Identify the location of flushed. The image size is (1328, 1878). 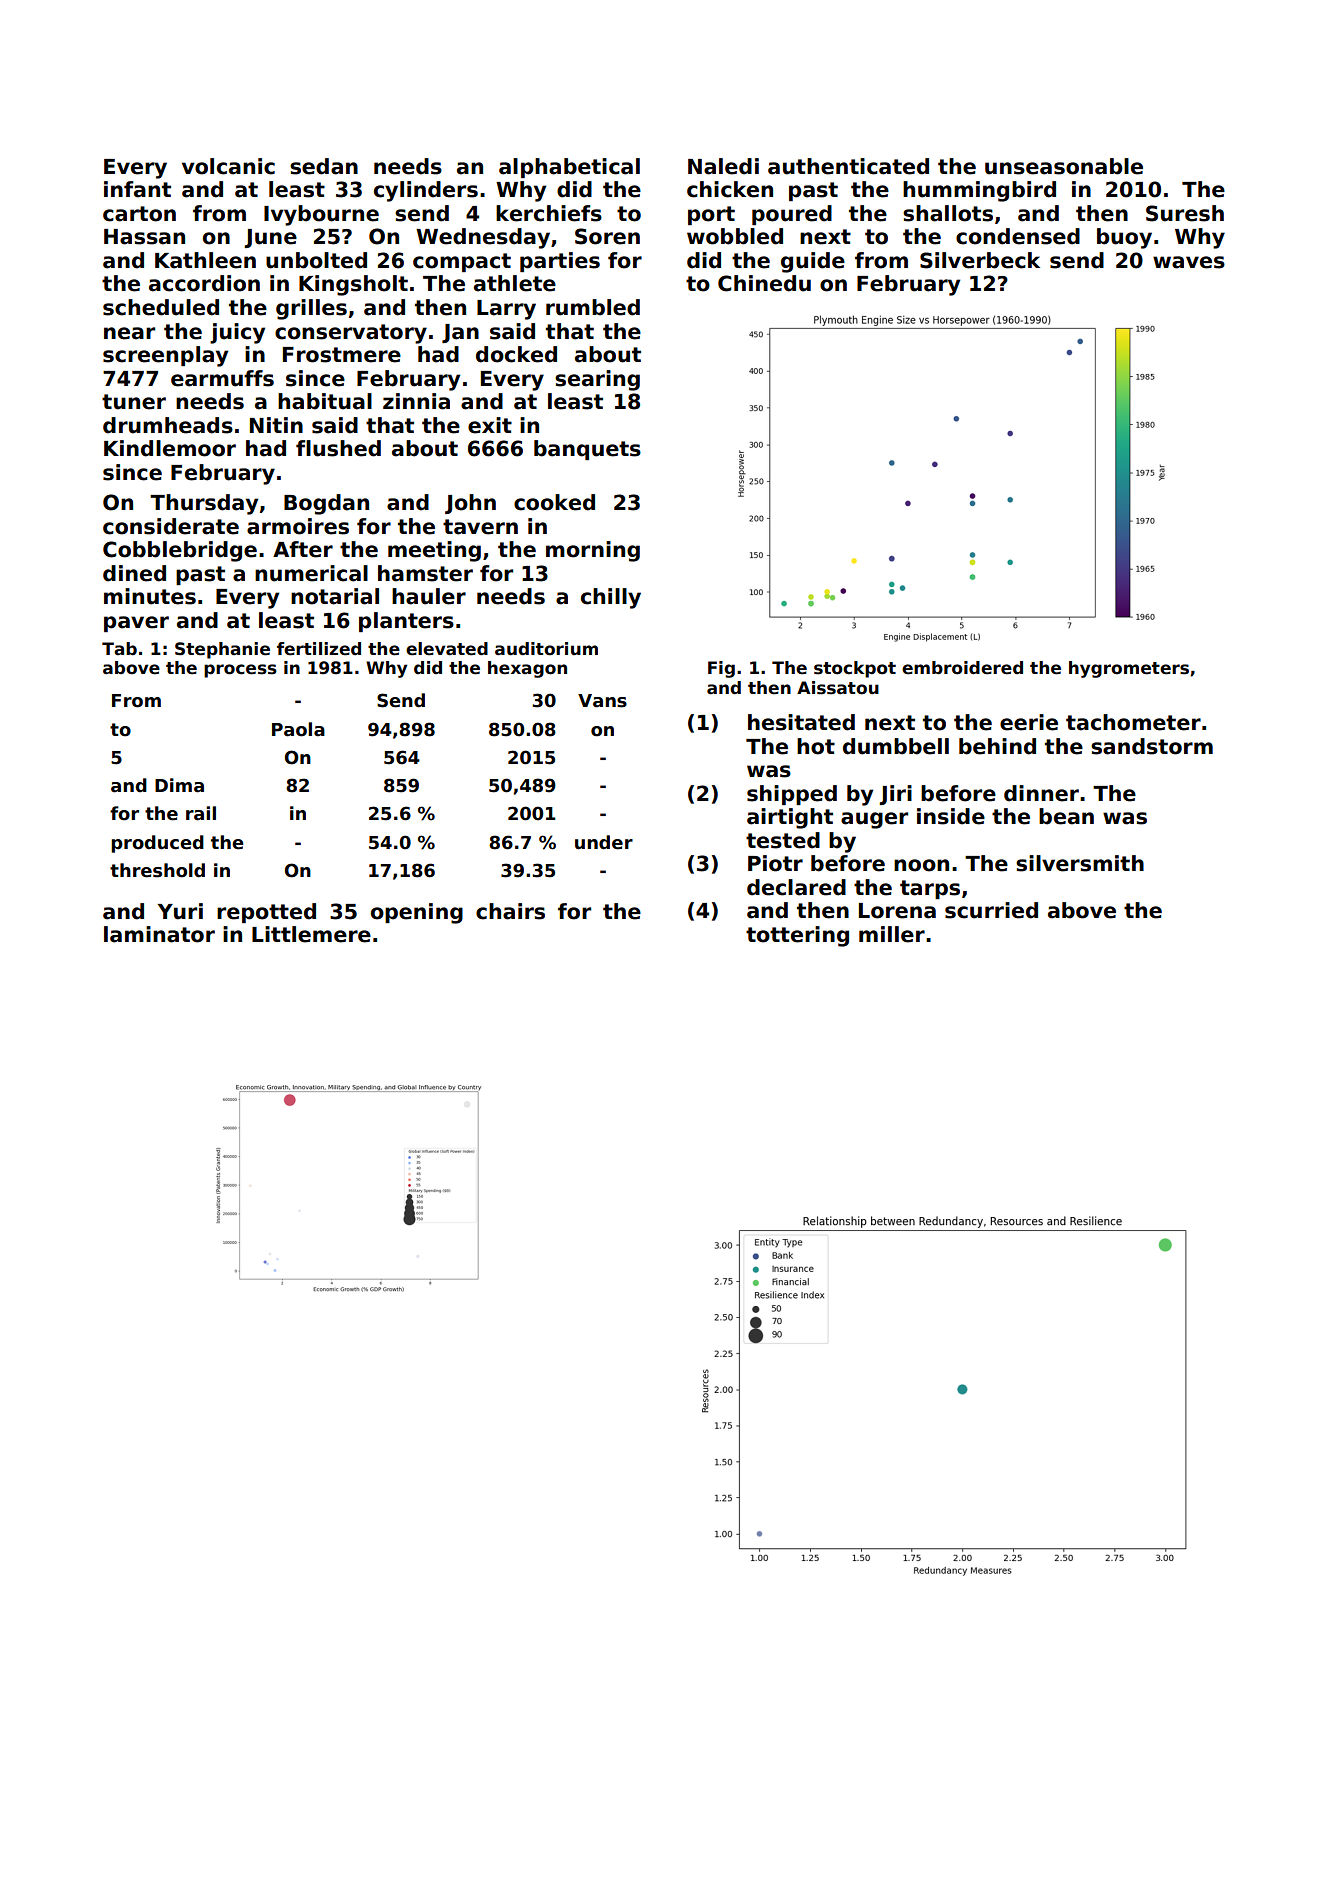
(338, 448).
